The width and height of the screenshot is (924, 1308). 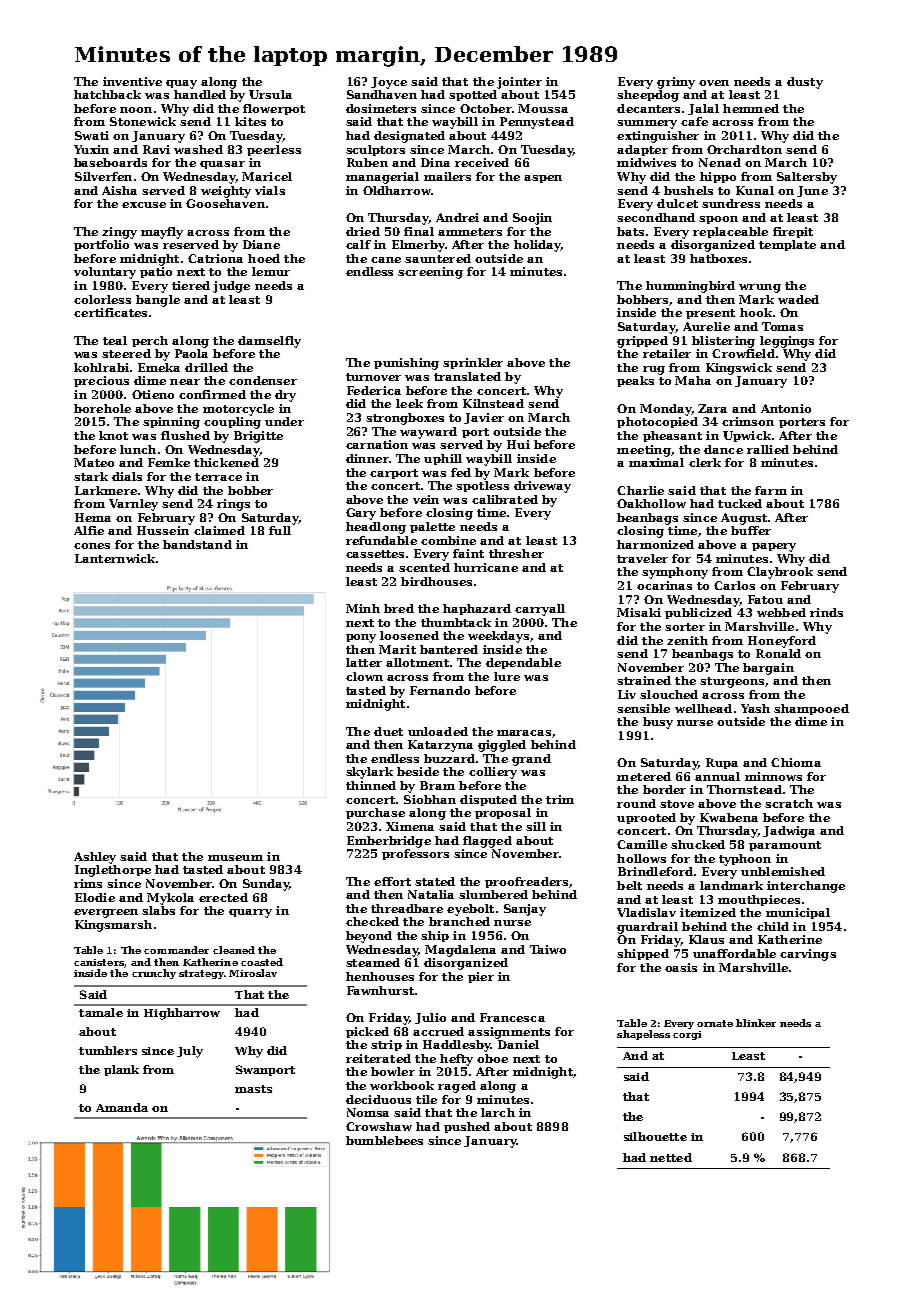 What do you see at coordinates (648, 108) in the screenshot?
I see `decanters` at bounding box center [648, 108].
